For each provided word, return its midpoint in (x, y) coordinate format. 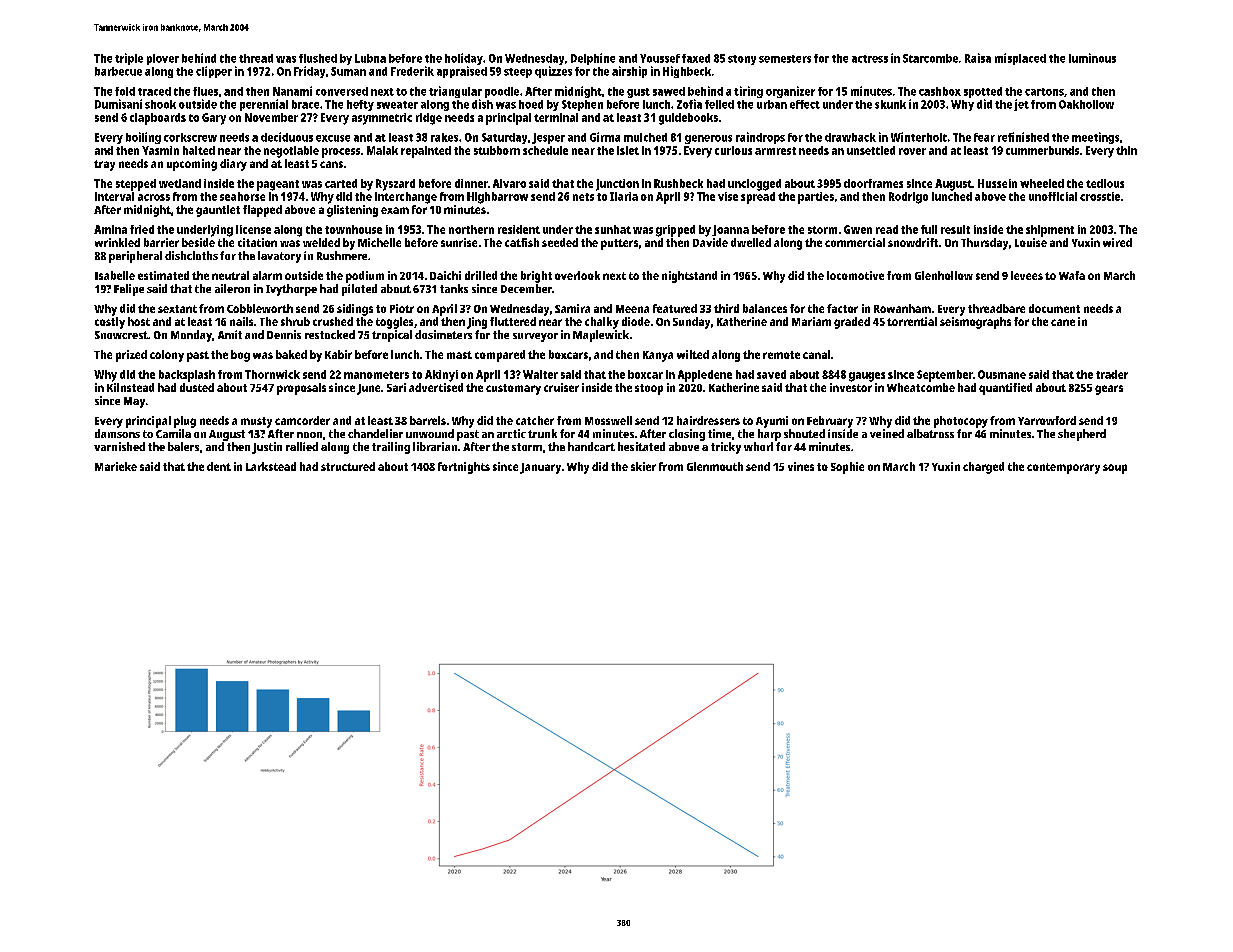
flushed (318, 58)
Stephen (582, 105)
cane (1063, 322)
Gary (214, 119)
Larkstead (271, 466)
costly (110, 323)
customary (513, 389)
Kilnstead (130, 387)
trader (1112, 374)
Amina (110, 229)
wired (1117, 242)
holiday (464, 59)
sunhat (613, 229)
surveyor (535, 337)
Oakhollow (1086, 104)
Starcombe (930, 58)
